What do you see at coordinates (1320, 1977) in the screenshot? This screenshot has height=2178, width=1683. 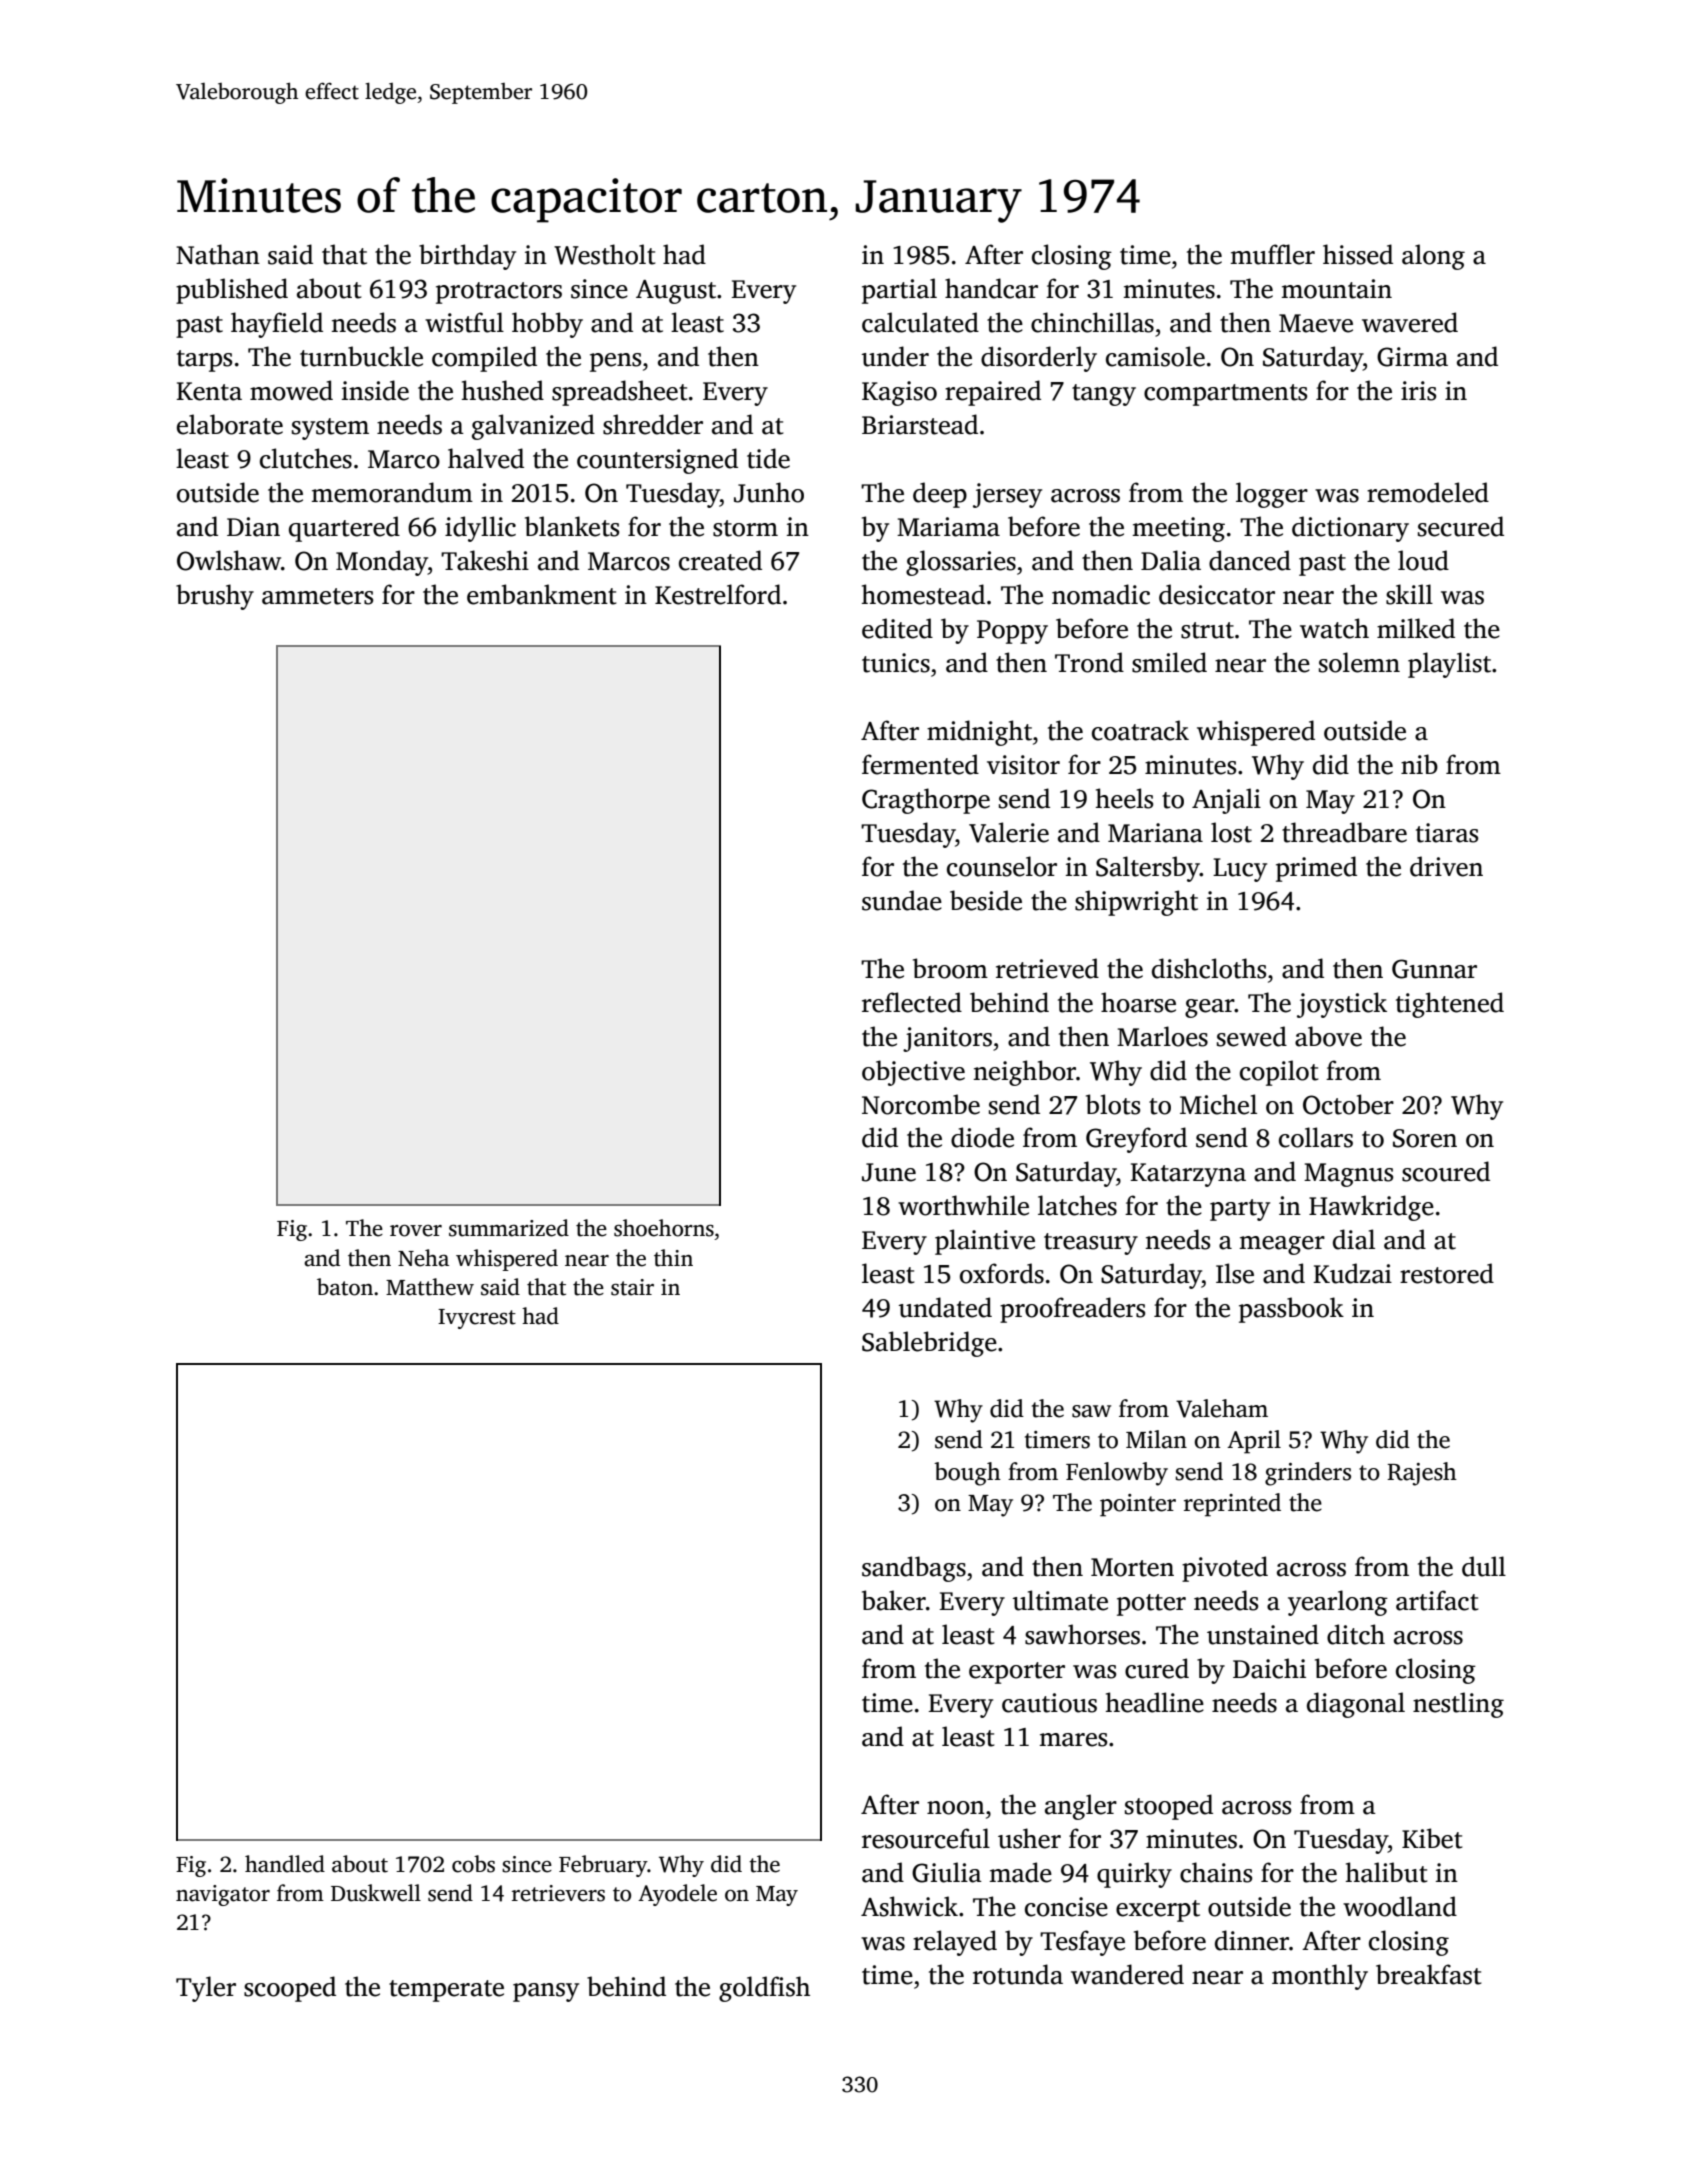 I see `monthly` at bounding box center [1320, 1977].
